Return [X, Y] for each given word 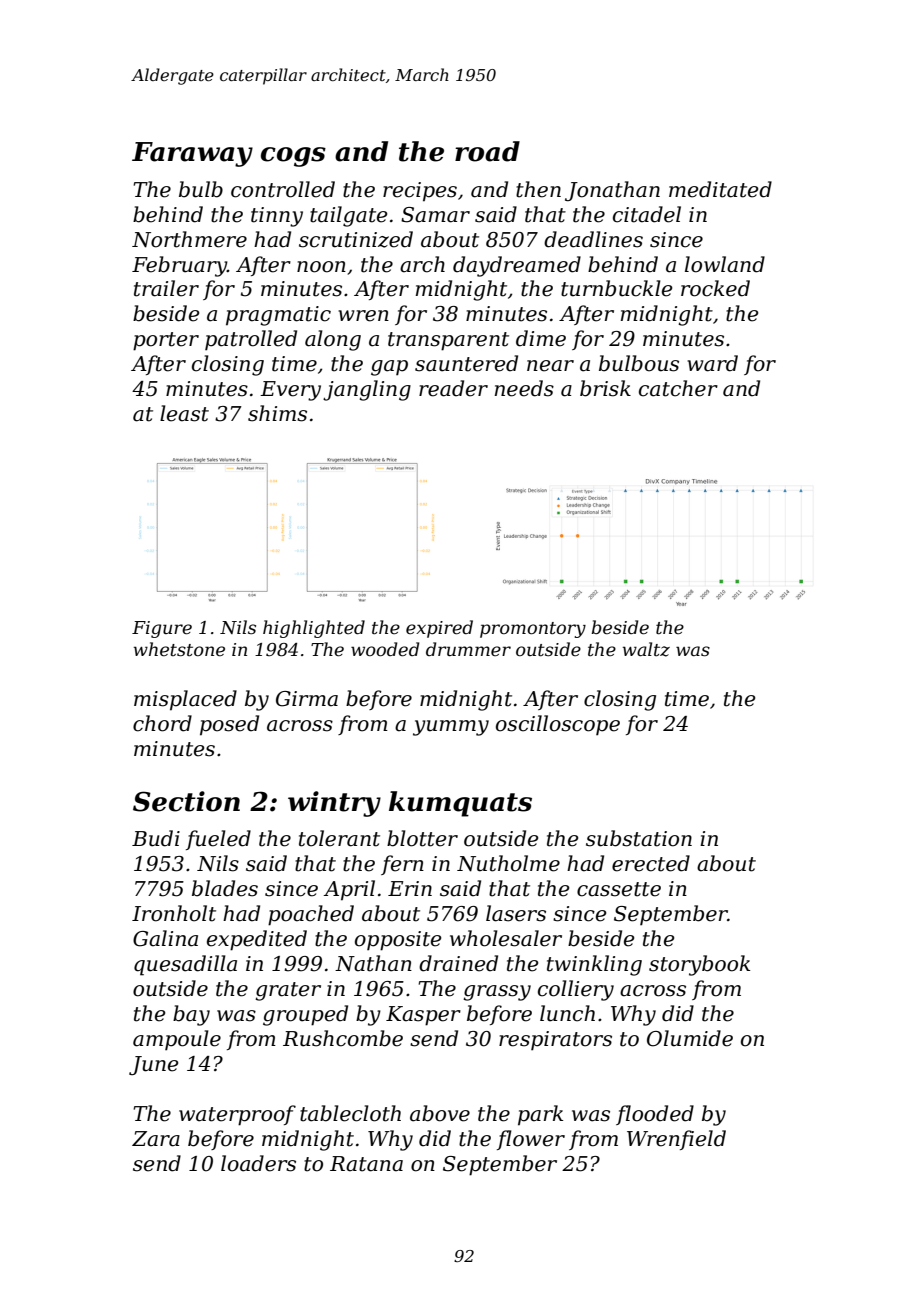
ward [712, 363]
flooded [655, 1115]
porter [166, 341]
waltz [646, 649]
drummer [468, 649]
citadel [647, 214]
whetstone [179, 649]
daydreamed [517, 266]
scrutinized [356, 239]
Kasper [423, 1016]
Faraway [192, 154]
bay [191, 1015]
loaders [258, 1163]
